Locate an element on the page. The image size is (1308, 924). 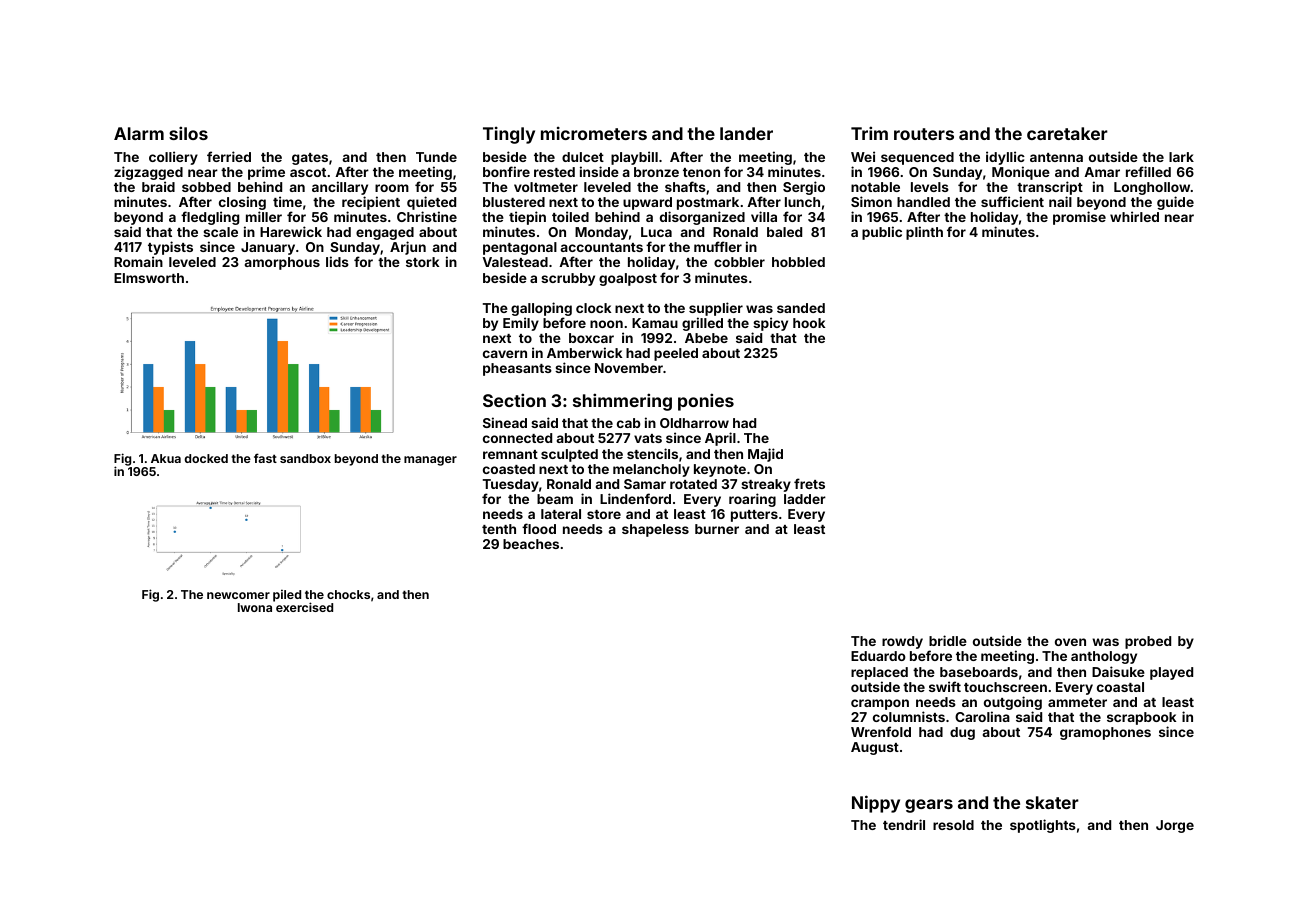
Tunde is located at coordinates (436, 157).
